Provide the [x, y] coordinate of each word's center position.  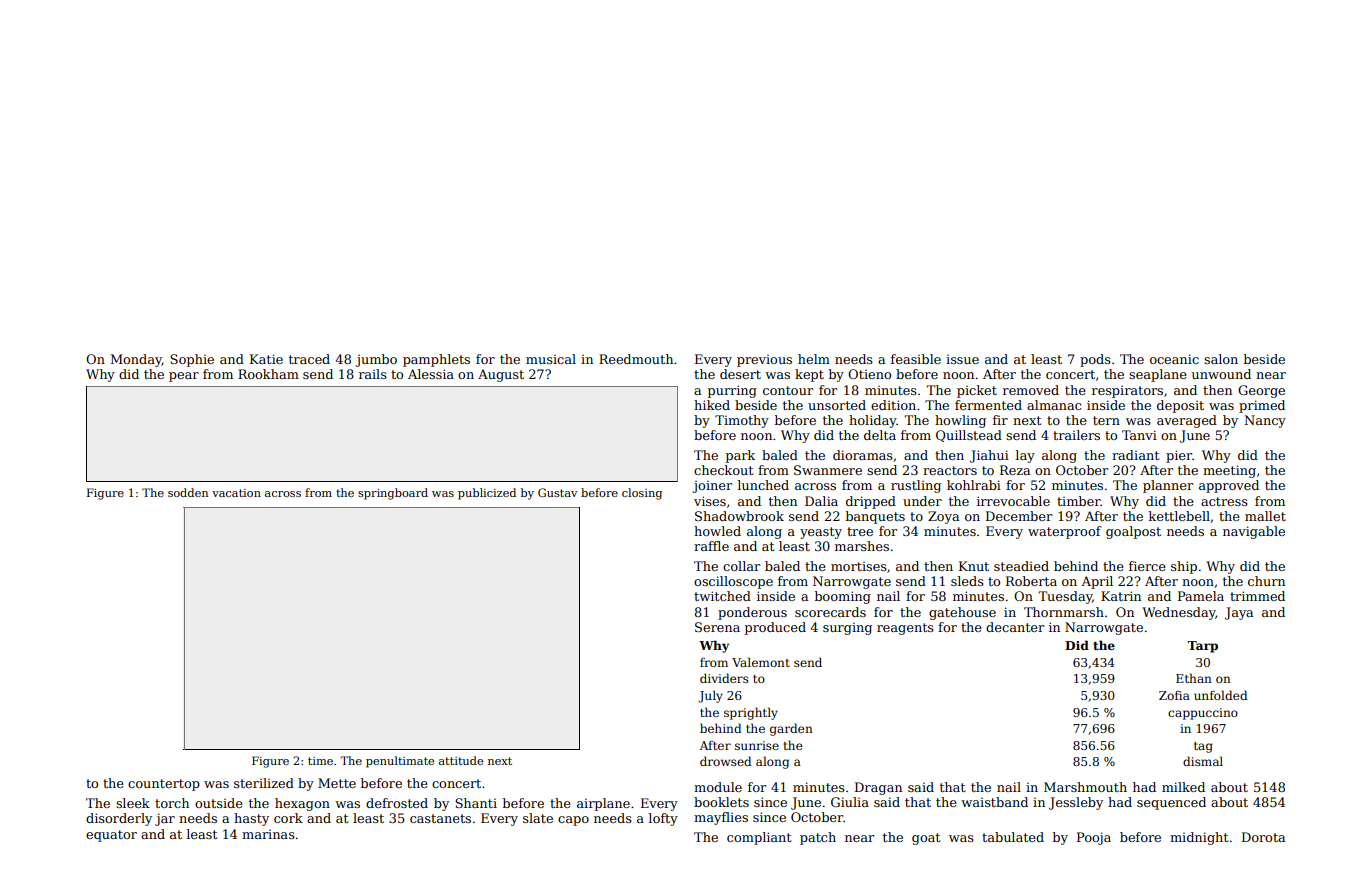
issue [962, 359]
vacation [236, 493]
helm [814, 359]
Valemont [761, 662]
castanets [440, 818]
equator [111, 836]
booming [843, 597]
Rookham [268, 374]
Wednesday [1179, 613]
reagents [905, 629]
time [320, 761]
